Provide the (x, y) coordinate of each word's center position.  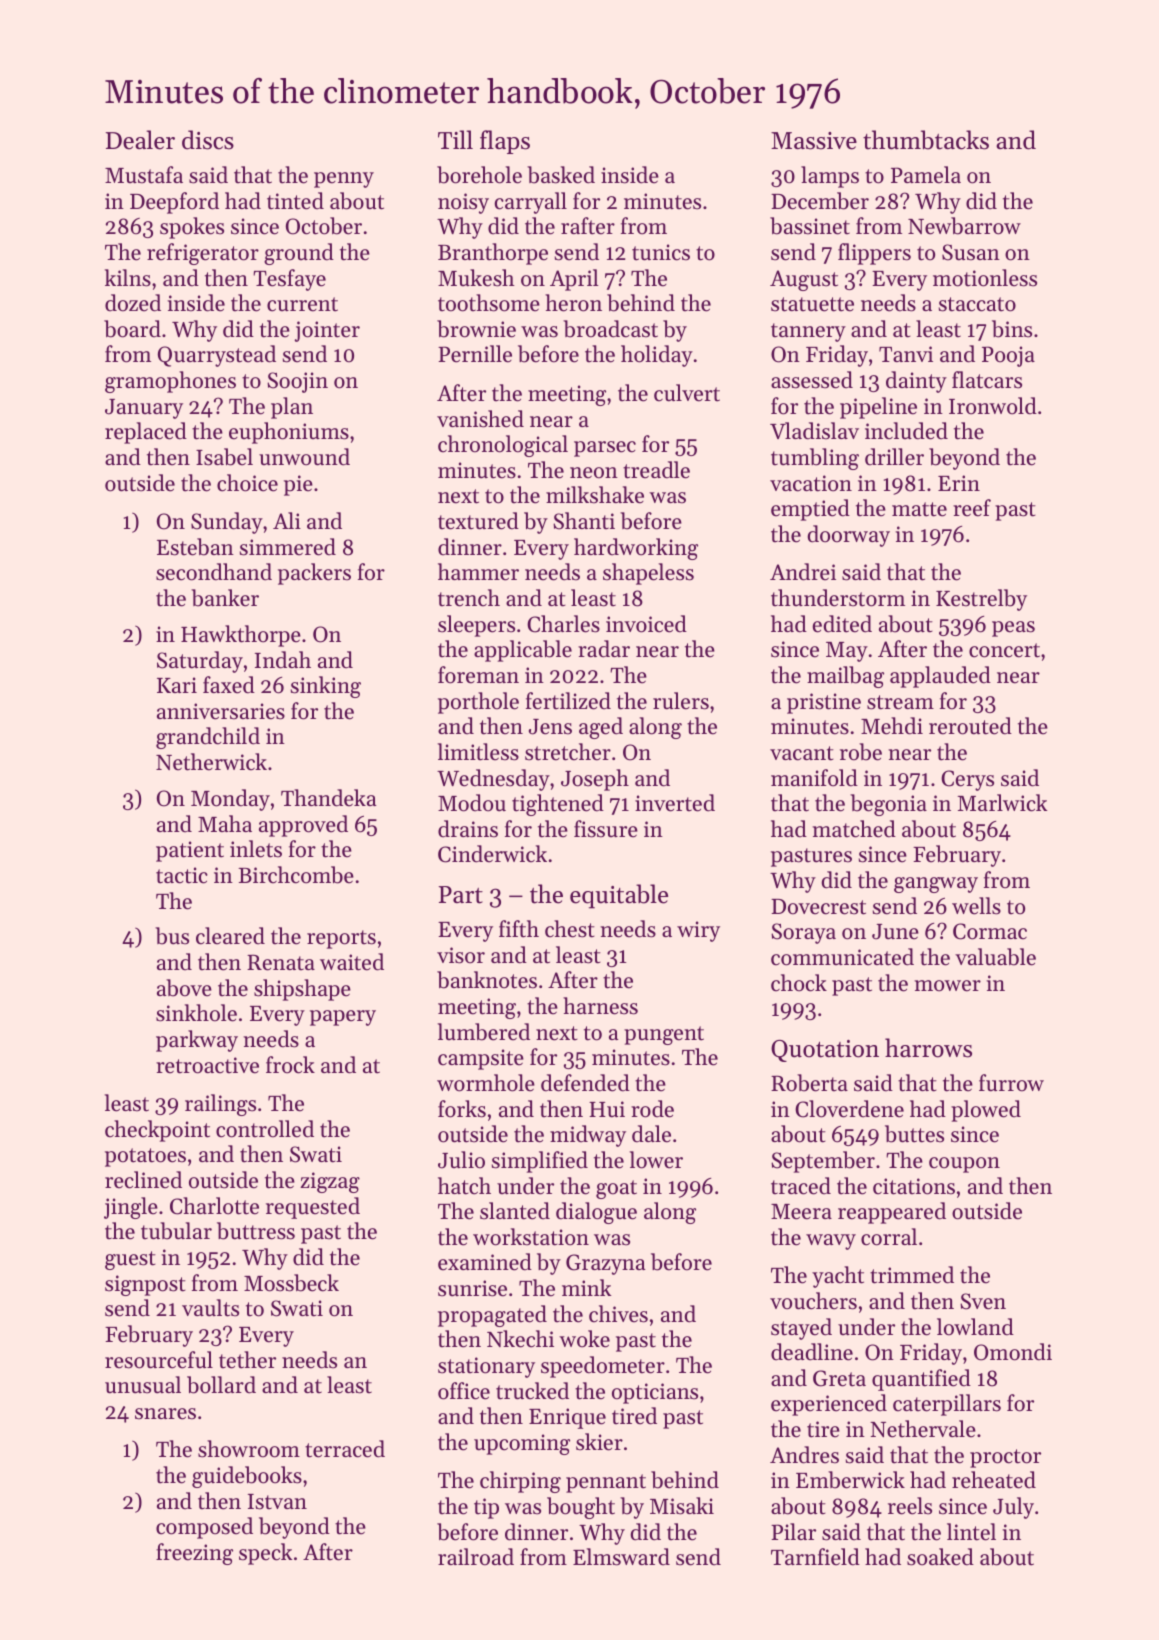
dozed (133, 303)
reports (341, 939)
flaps (505, 142)
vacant (802, 753)
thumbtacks (926, 140)
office (464, 1391)
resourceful (159, 1360)
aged (601, 728)
